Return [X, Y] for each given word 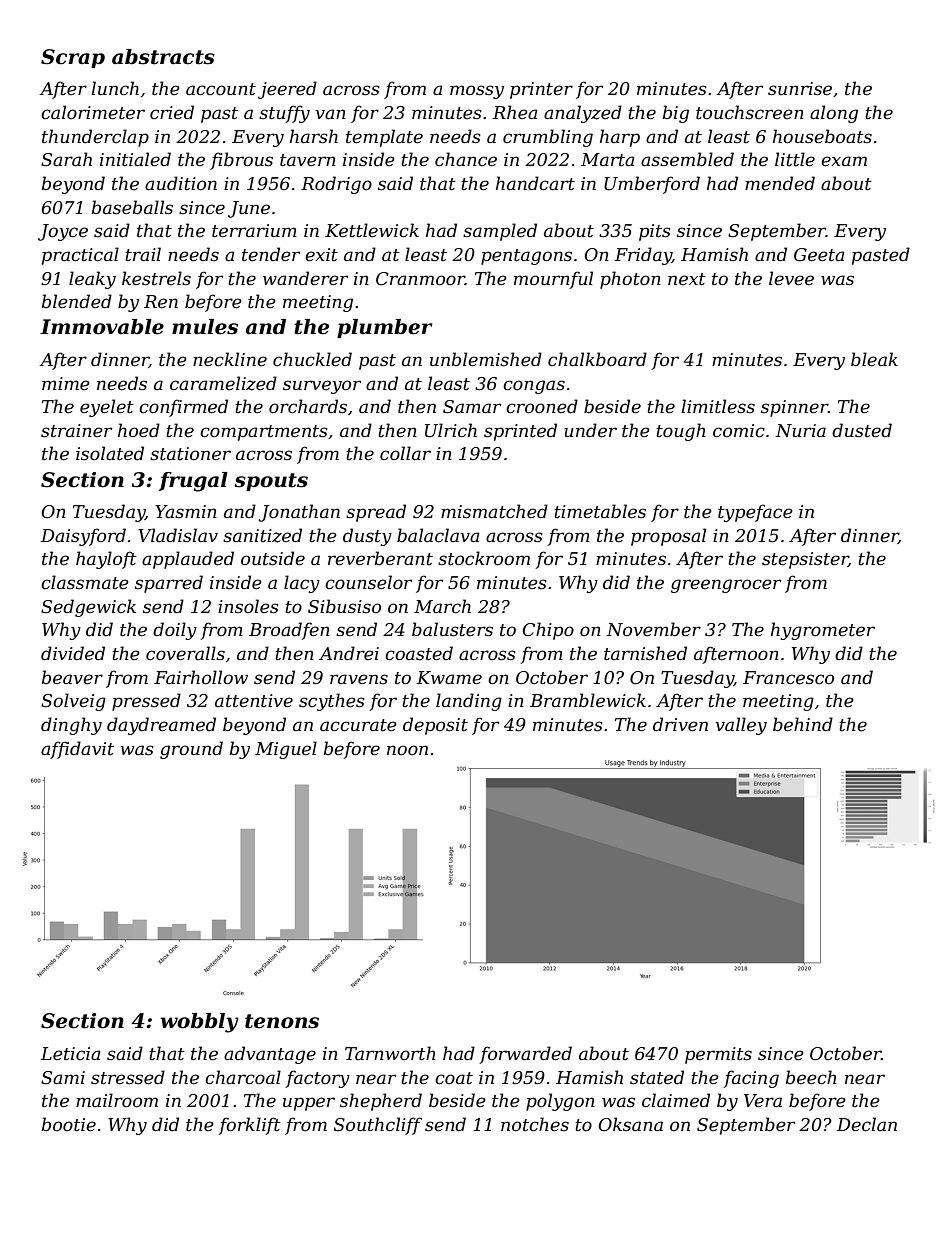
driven [680, 724]
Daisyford [83, 537]
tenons [282, 1021]
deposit [435, 726]
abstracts [163, 57]
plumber [385, 328]
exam [844, 161]
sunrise [800, 89]
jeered [287, 90]
